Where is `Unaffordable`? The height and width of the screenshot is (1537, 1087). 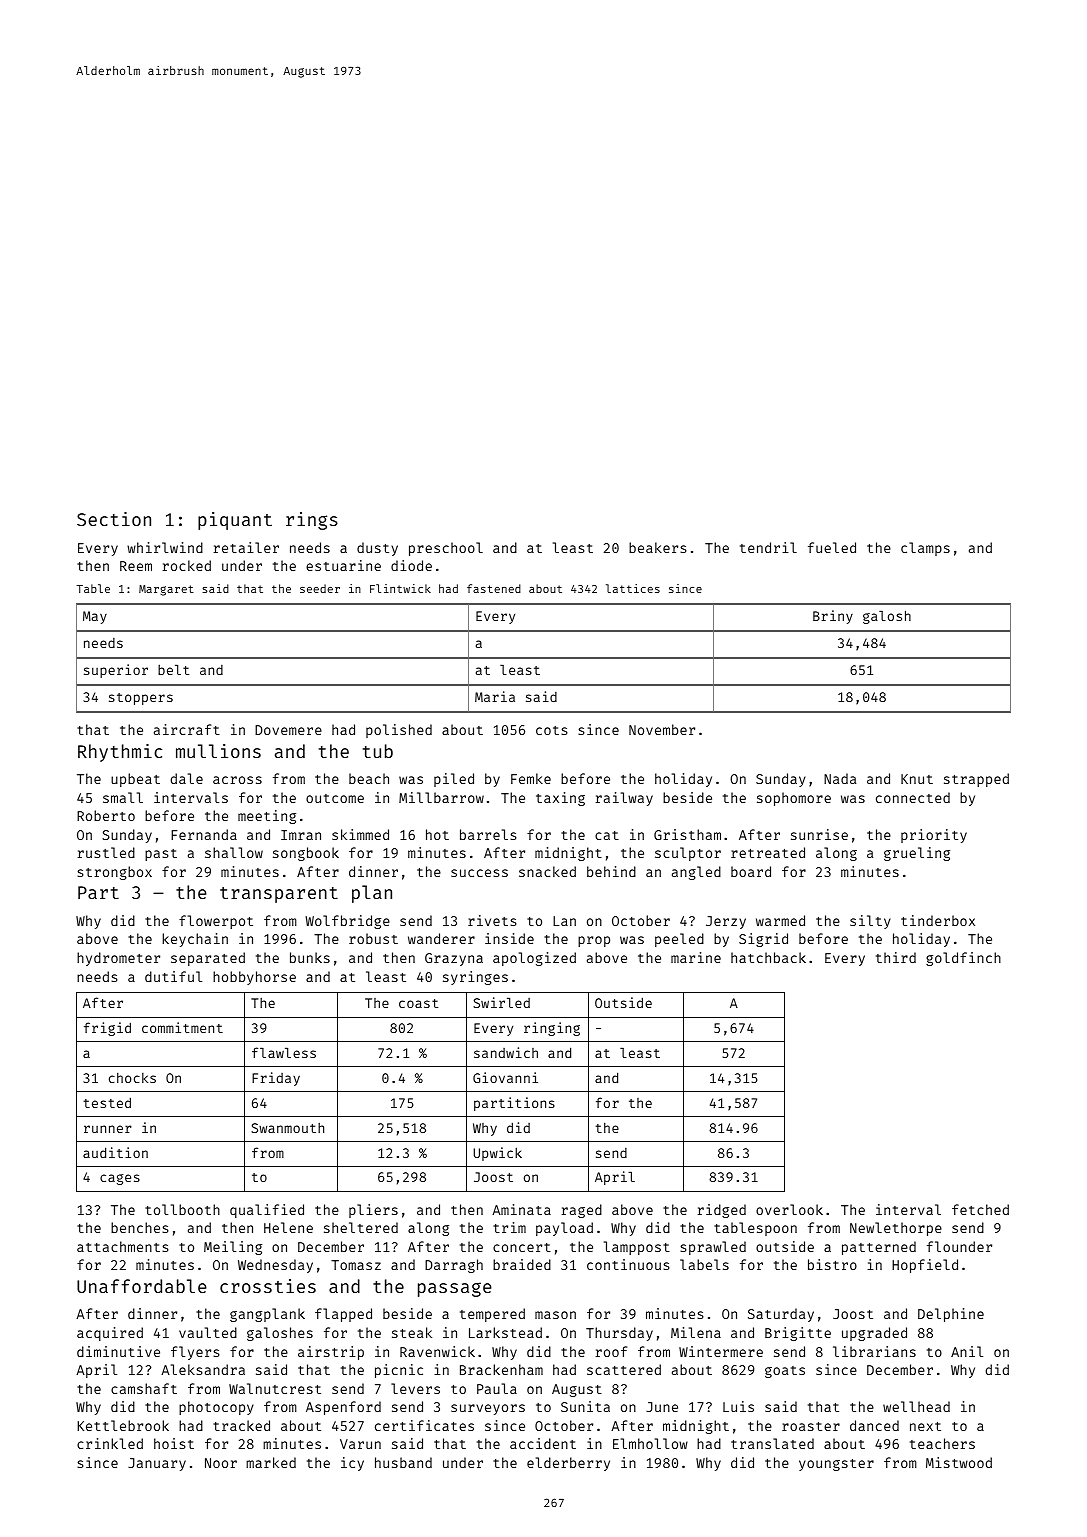 Unaffordable is located at coordinates (142, 1286).
